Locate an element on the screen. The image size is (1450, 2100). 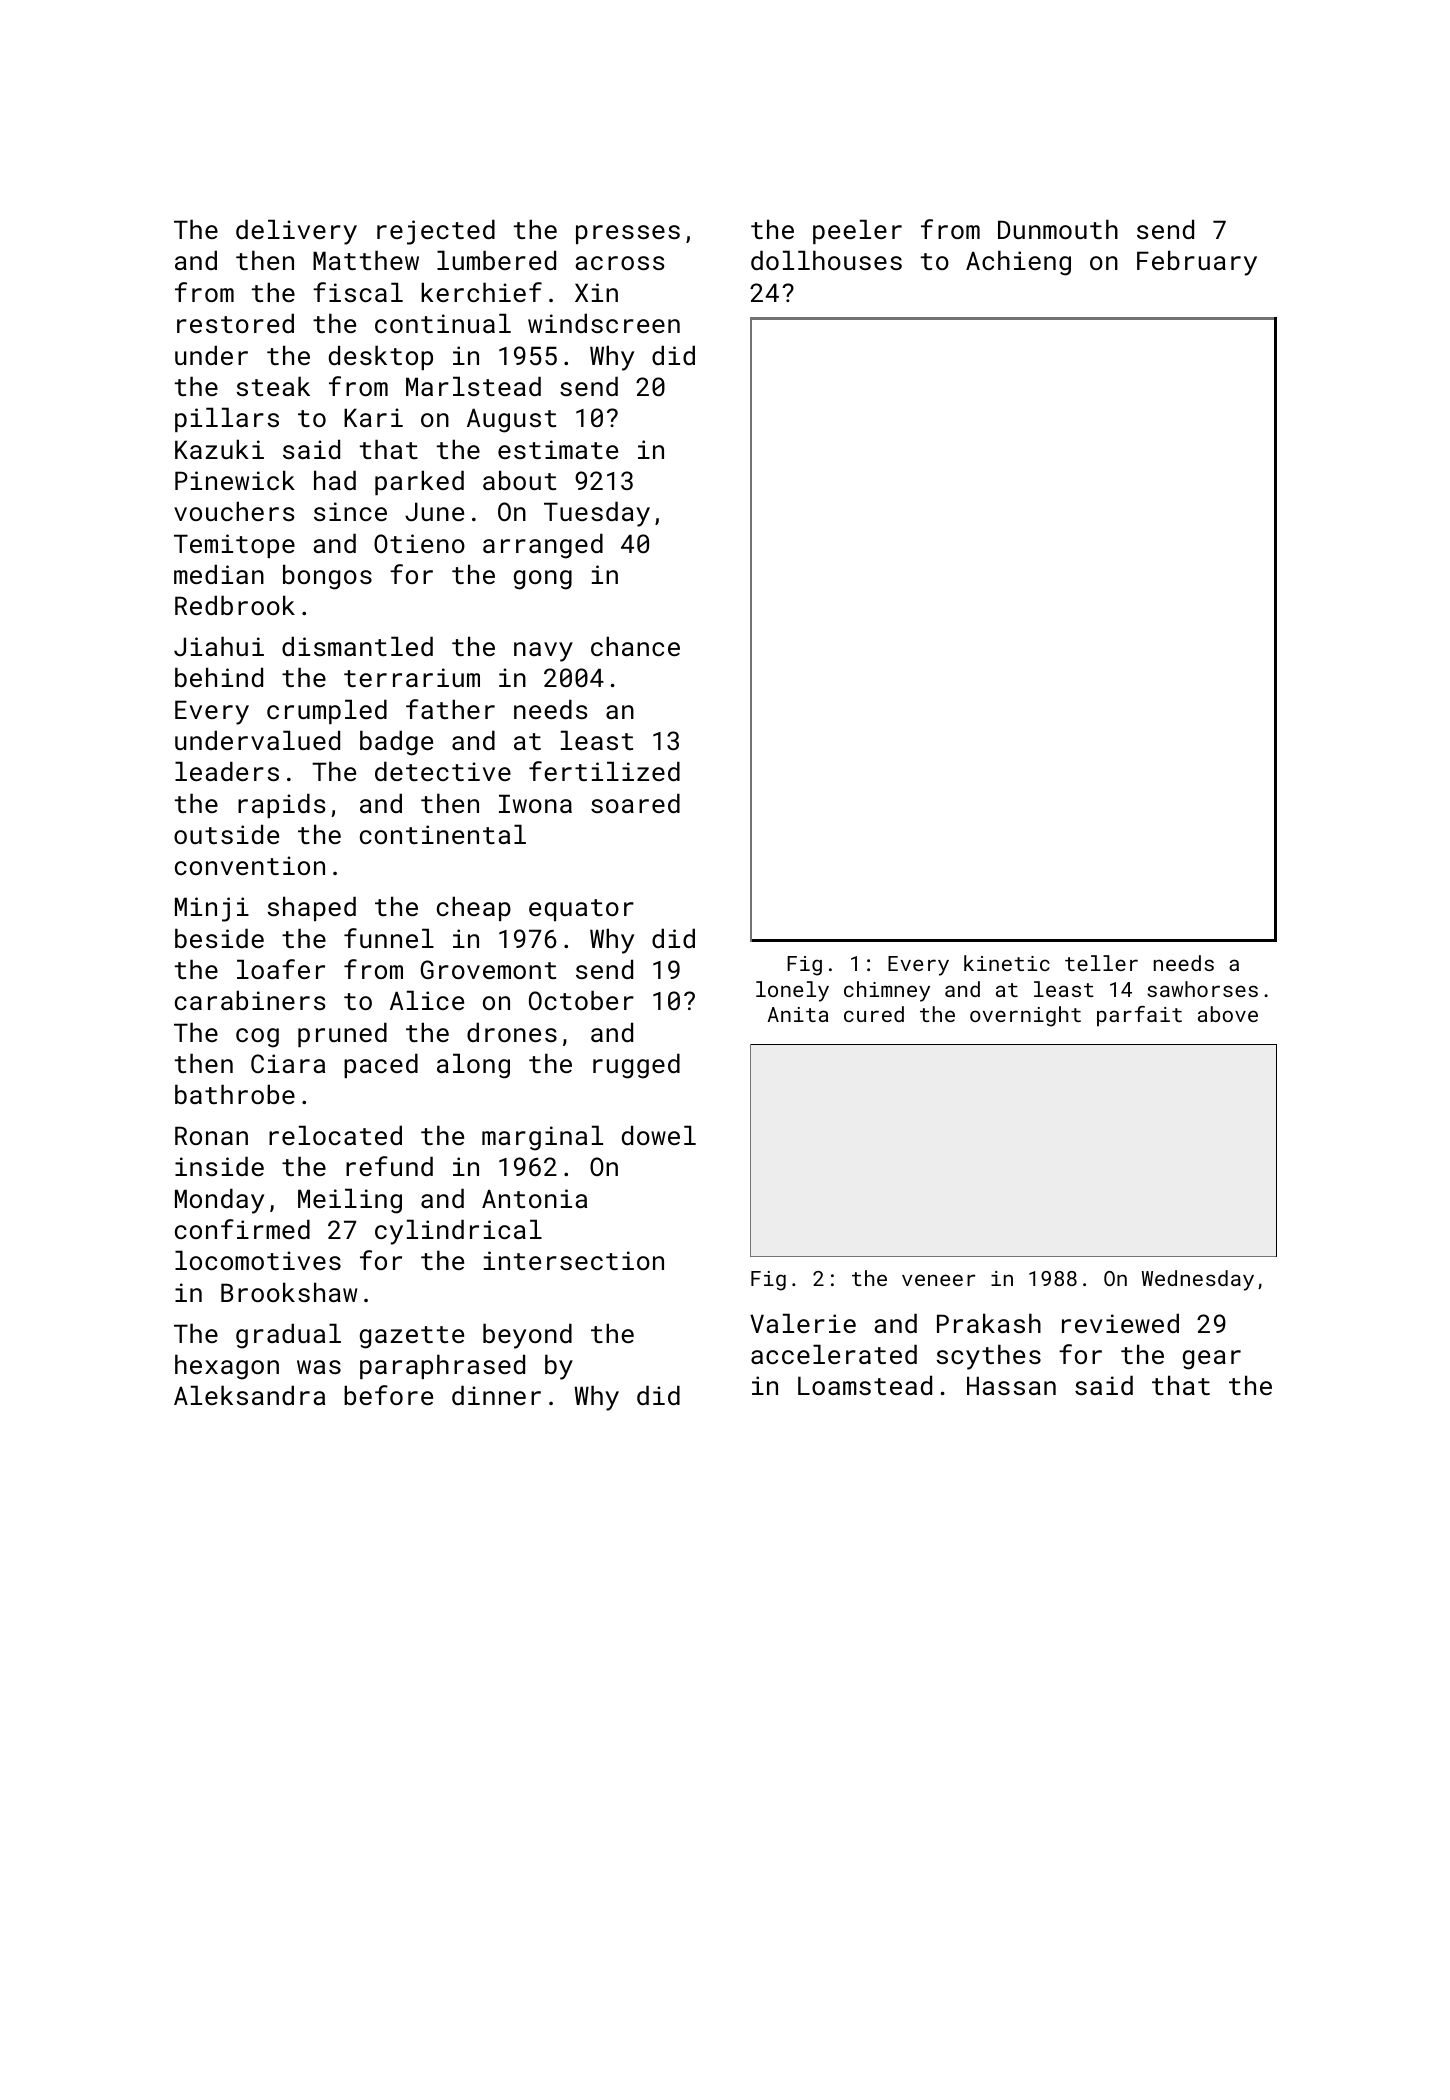
February is located at coordinates (1197, 263).
